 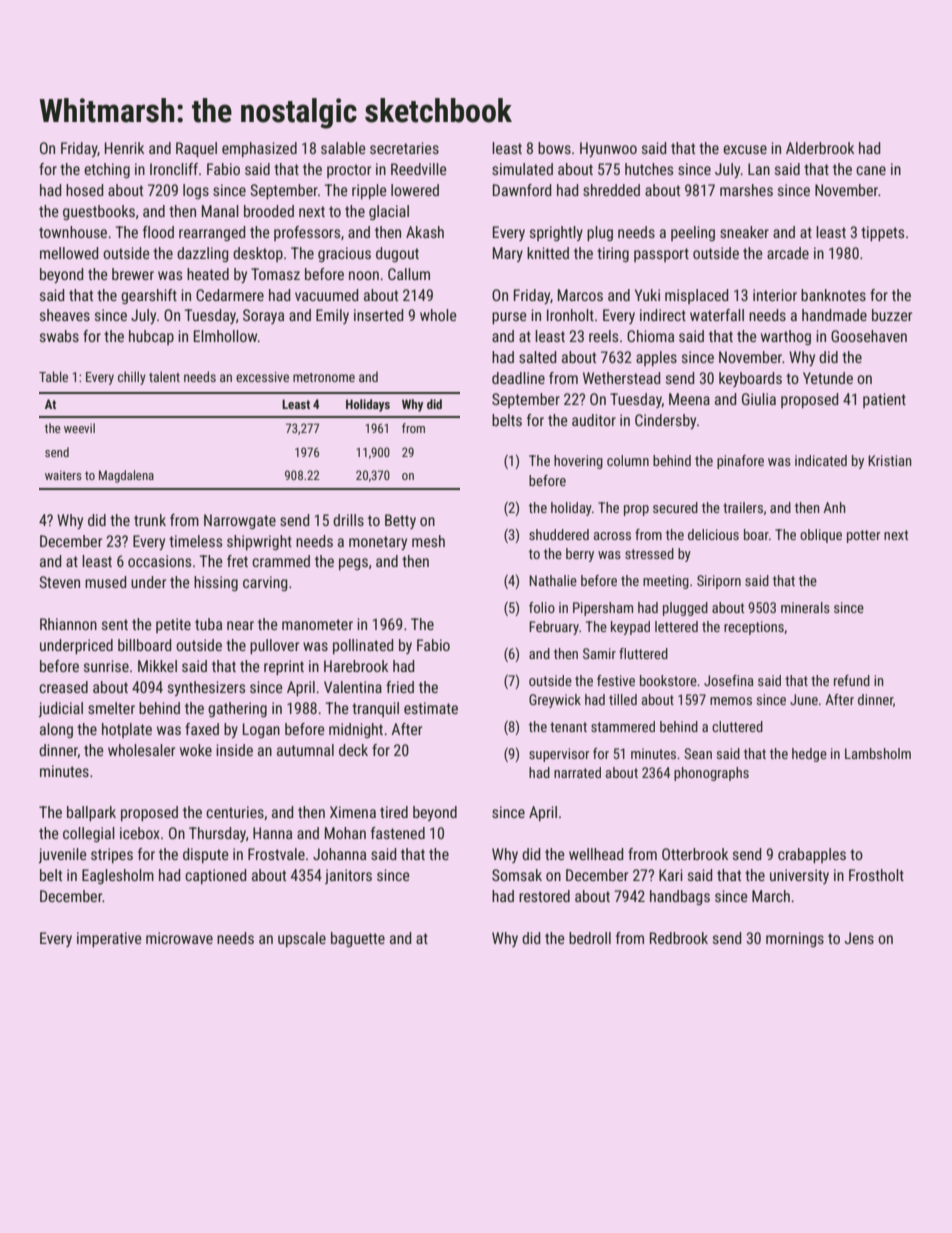 I want to click on bows, so click(x=554, y=148).
